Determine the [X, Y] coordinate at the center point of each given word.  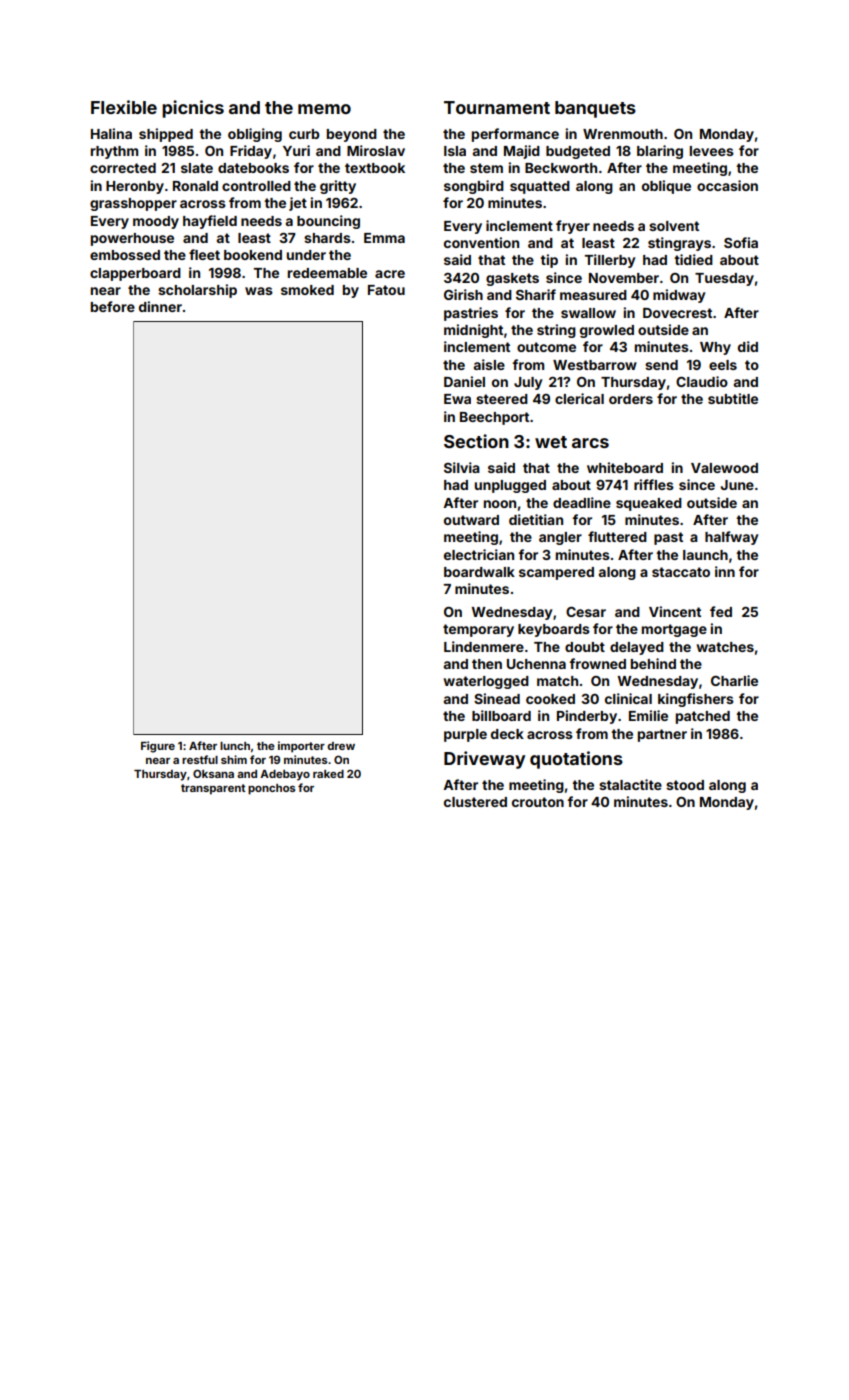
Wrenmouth [623, 134]
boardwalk [479, 572]
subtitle [733, 398]
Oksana [213, 773]
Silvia [462, 467]
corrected [123, 168]
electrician [479, 554]
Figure [158, 747]
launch [705, 555]
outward [471, 520]
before [113, 306]
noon [500, 504]
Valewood [724, 468]
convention [481, 242]
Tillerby [610, 261]
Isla [455, 151]
